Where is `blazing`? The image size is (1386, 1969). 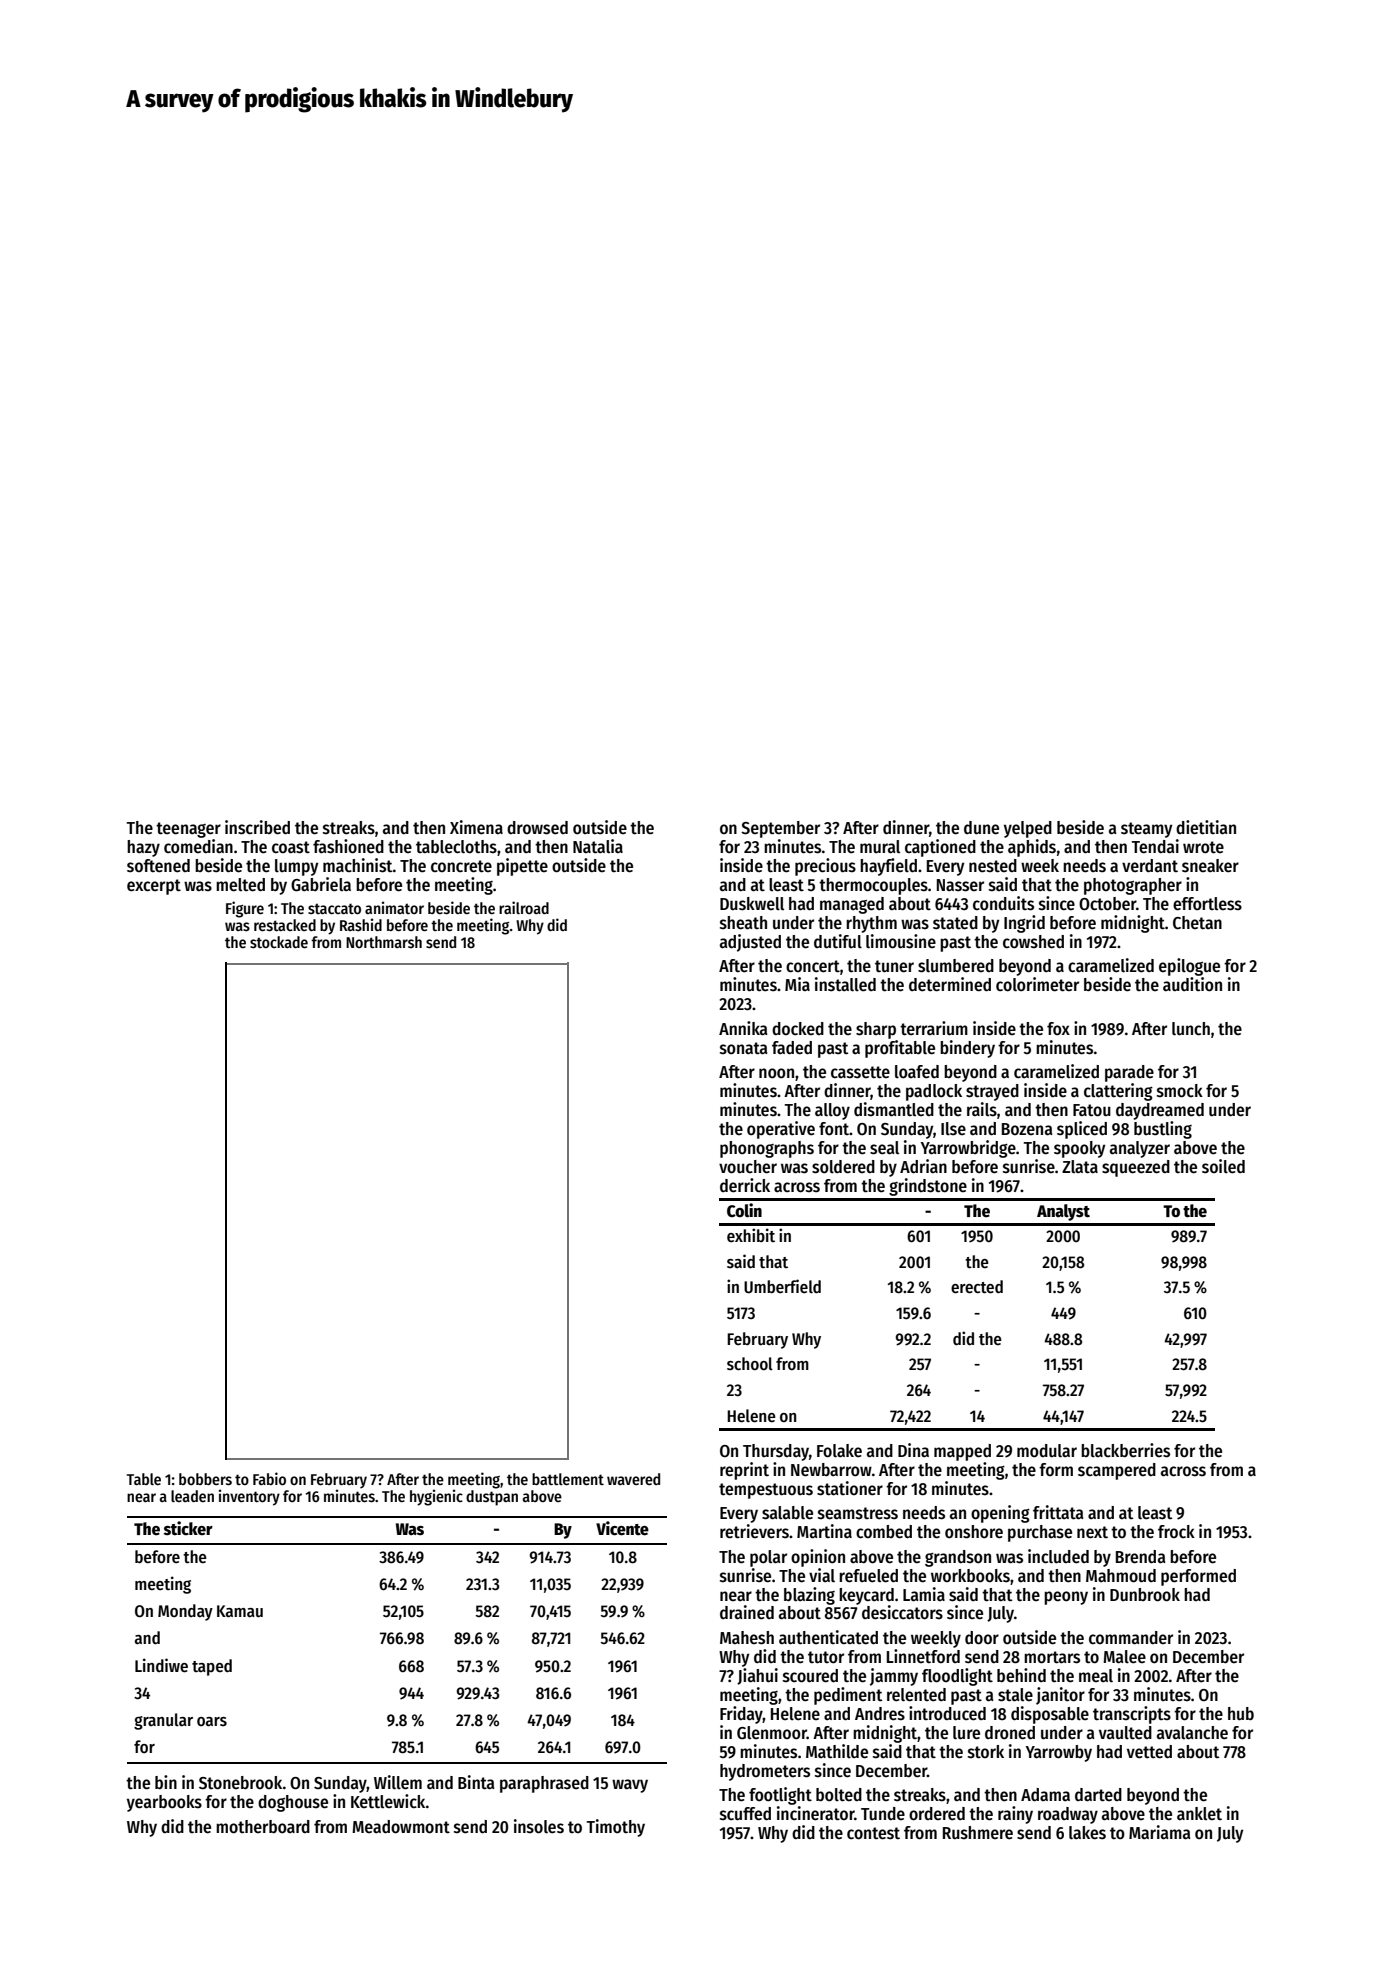 blazing is located at coordinates (809, 1596).
